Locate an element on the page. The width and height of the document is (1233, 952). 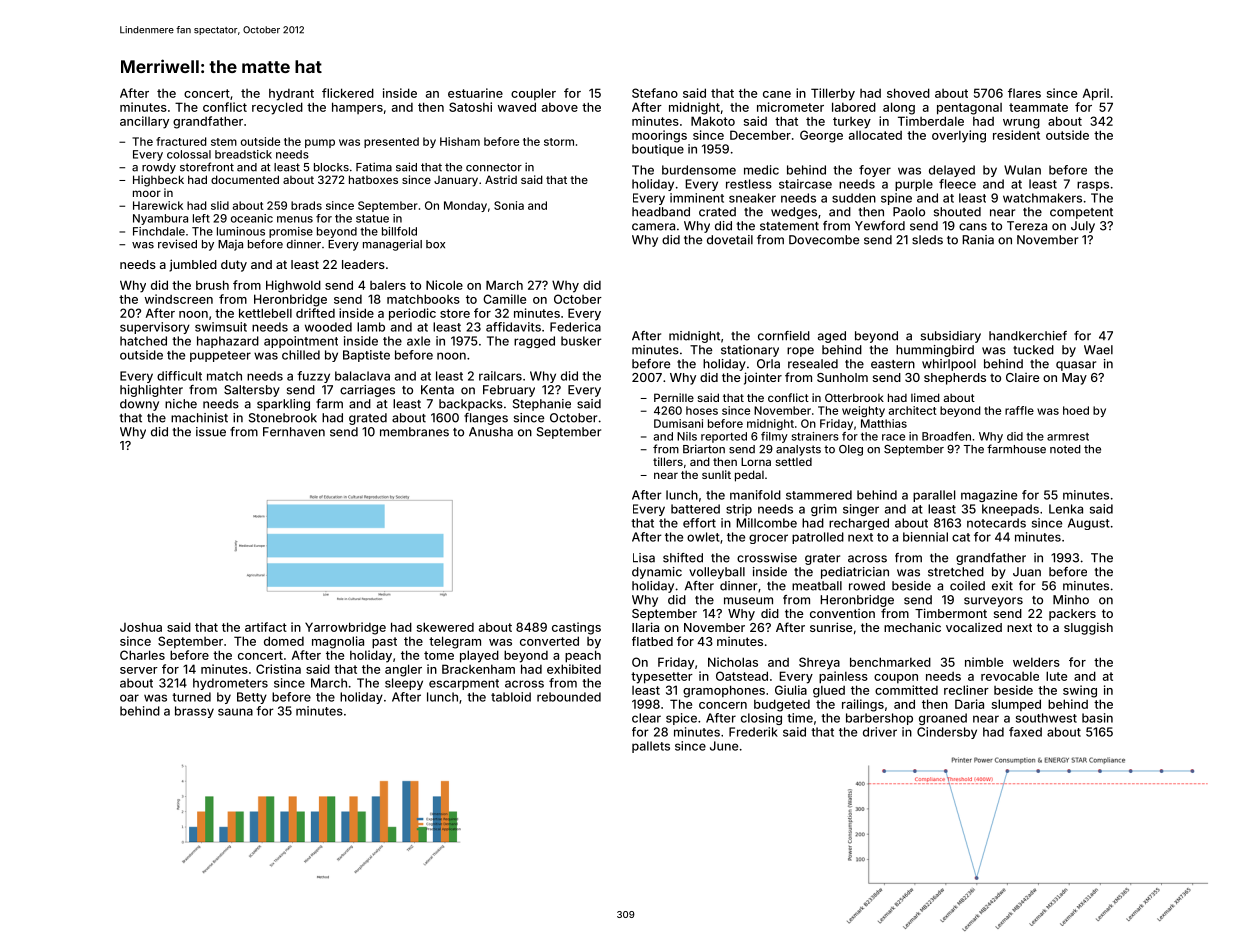
clear is located at coordinates (646, 718).
